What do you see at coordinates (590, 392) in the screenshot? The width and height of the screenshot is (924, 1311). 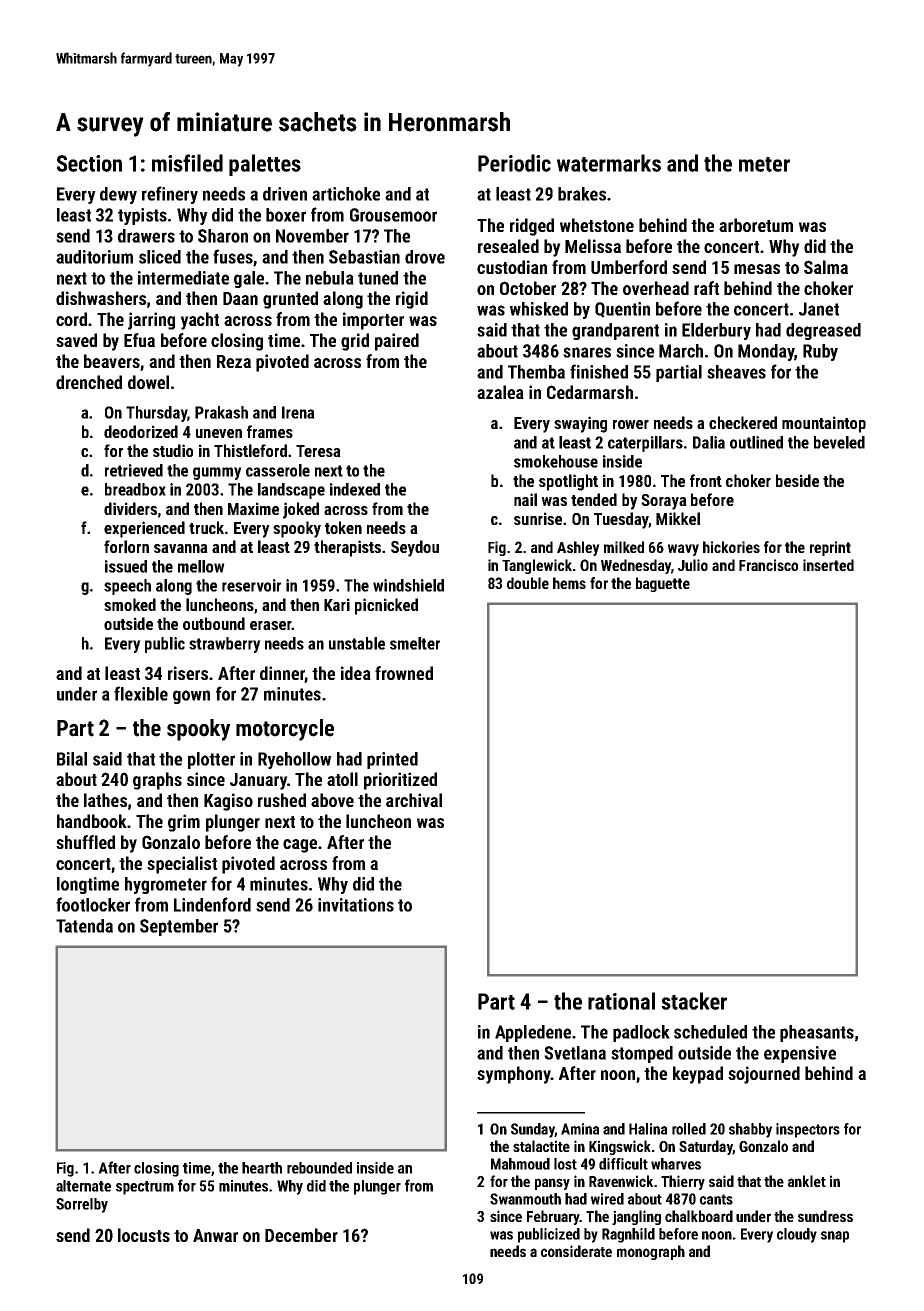 I see `Cedarmarsh` at bounding box center [590, 392].
